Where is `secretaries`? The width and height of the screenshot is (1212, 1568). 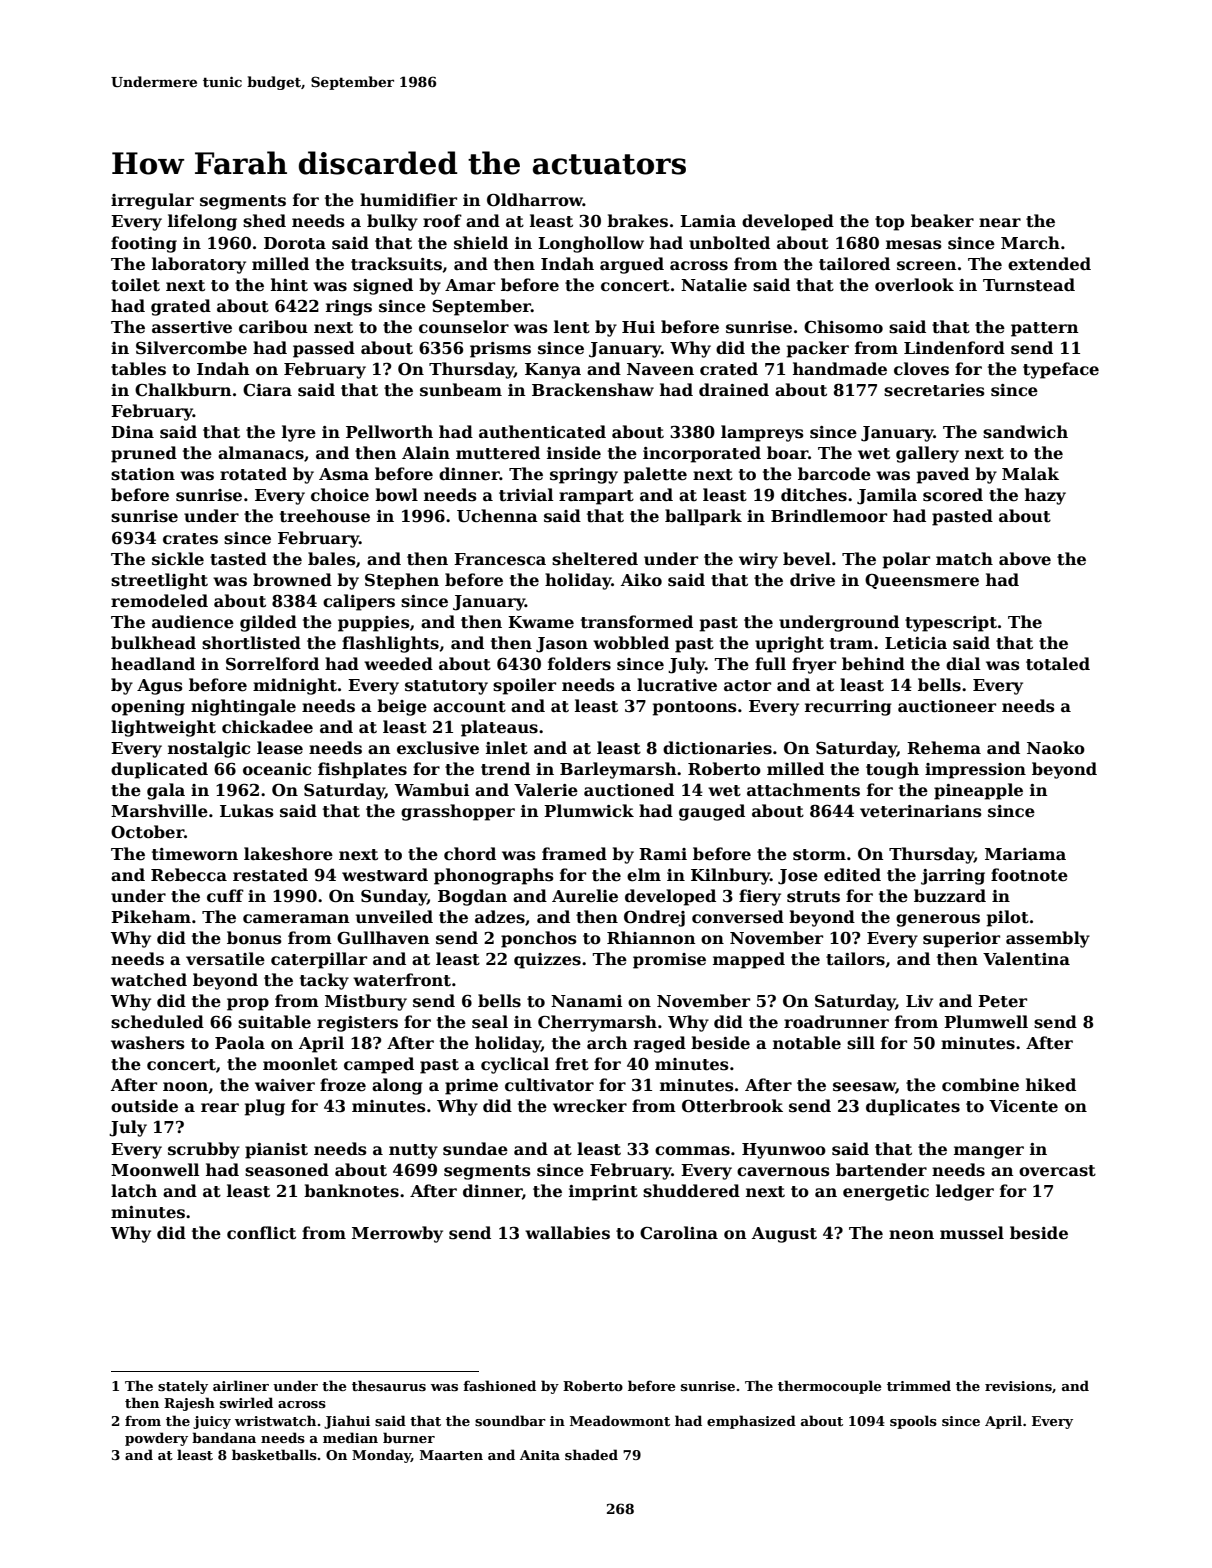 secretaries is located at coordinates (934, 390).
